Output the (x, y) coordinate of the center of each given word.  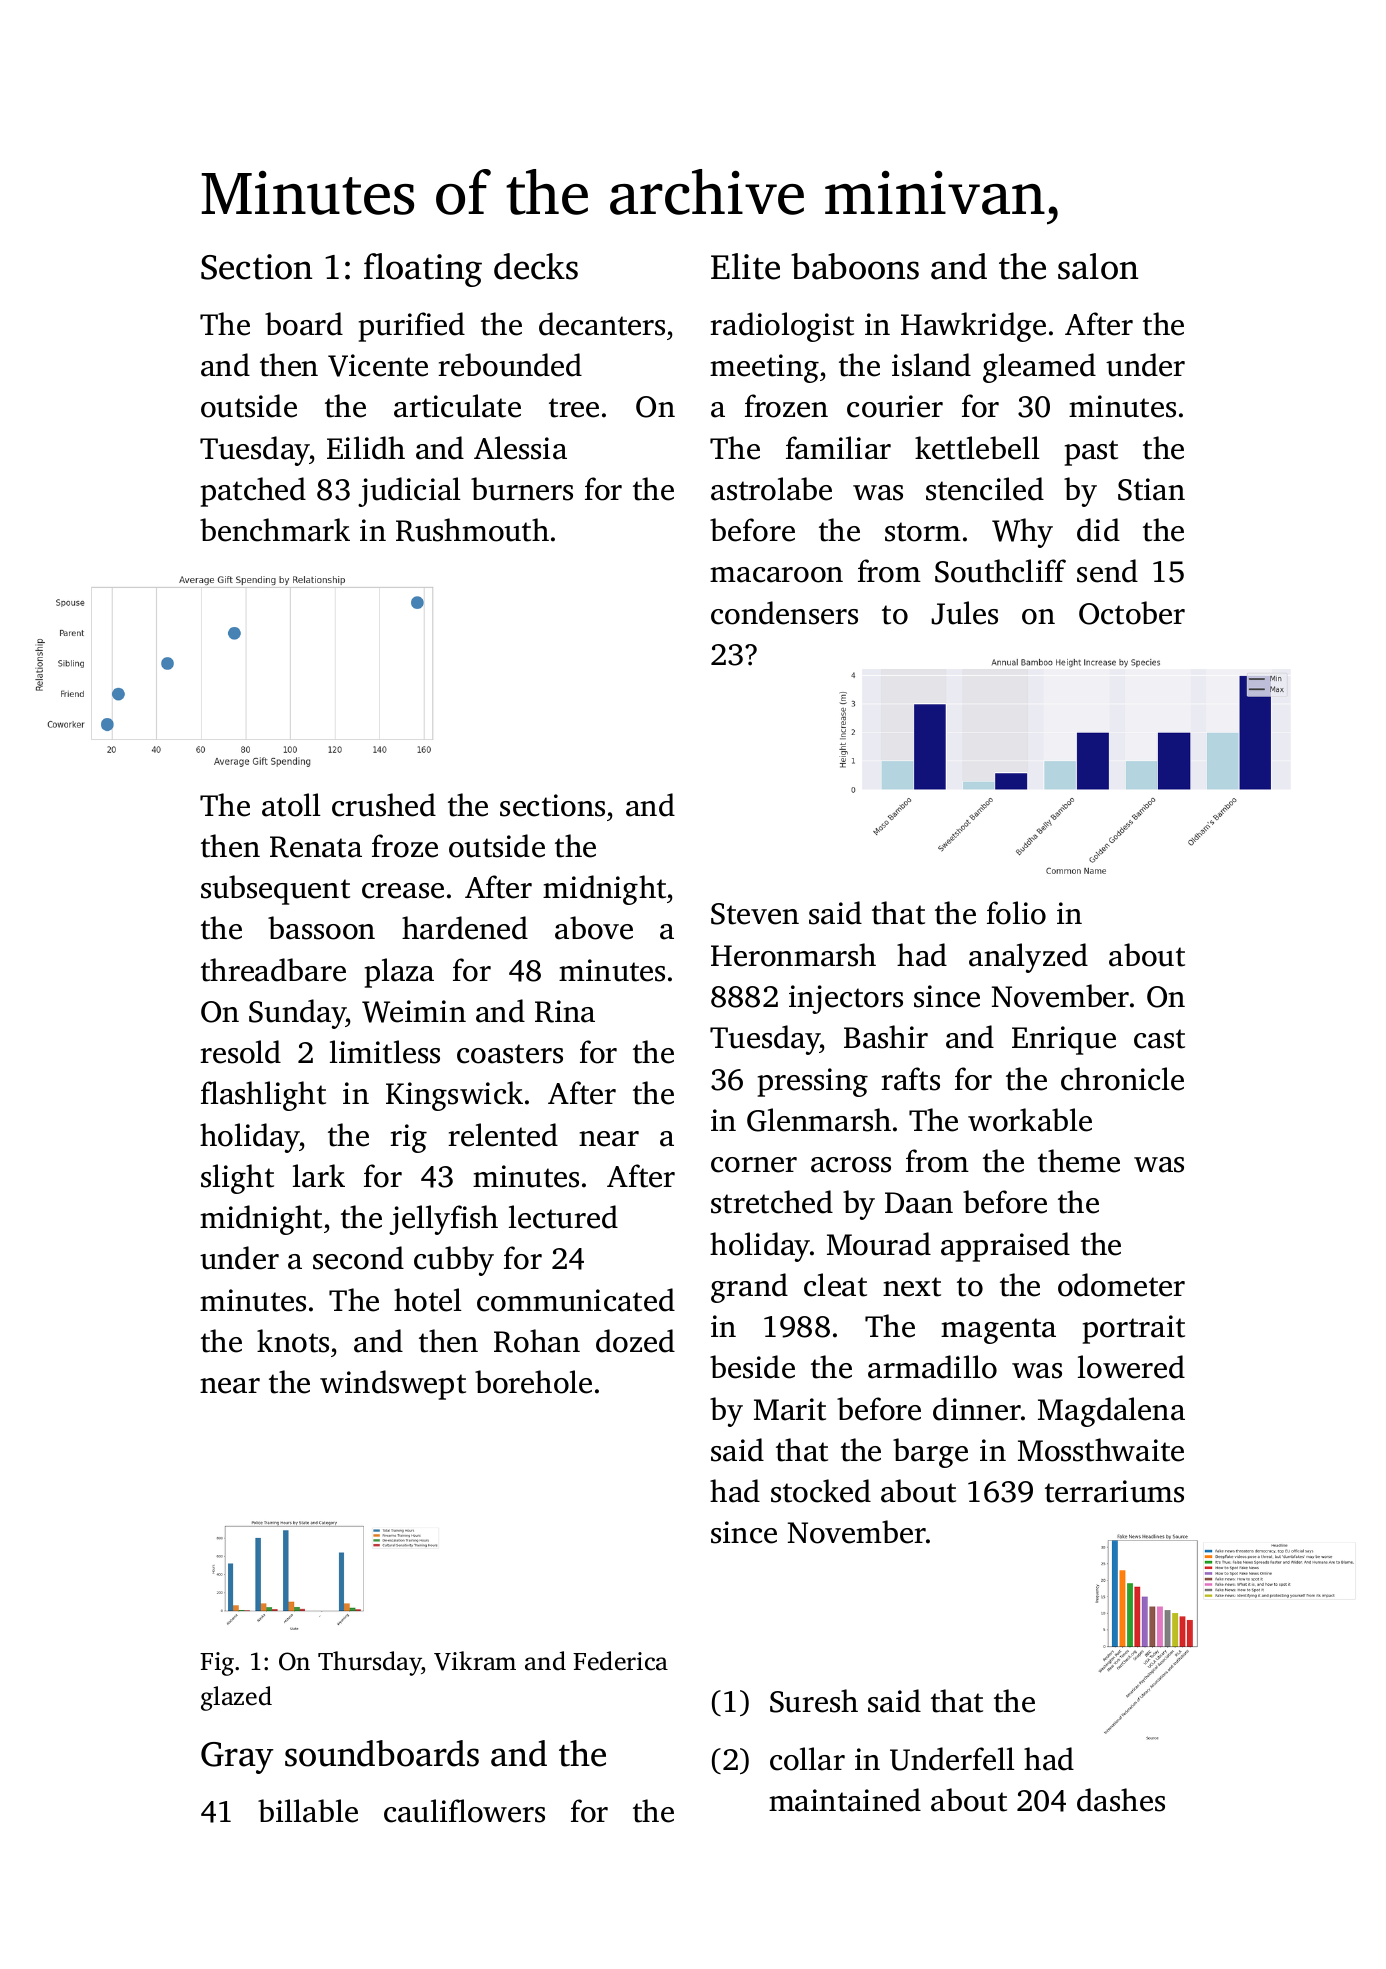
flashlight (263, 1096)
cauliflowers (464, 1811)
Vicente (378, 365)
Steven (755, 914)
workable (1030, 1120)
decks (536, 266)
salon (1098, 266)
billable (308, 1811)
